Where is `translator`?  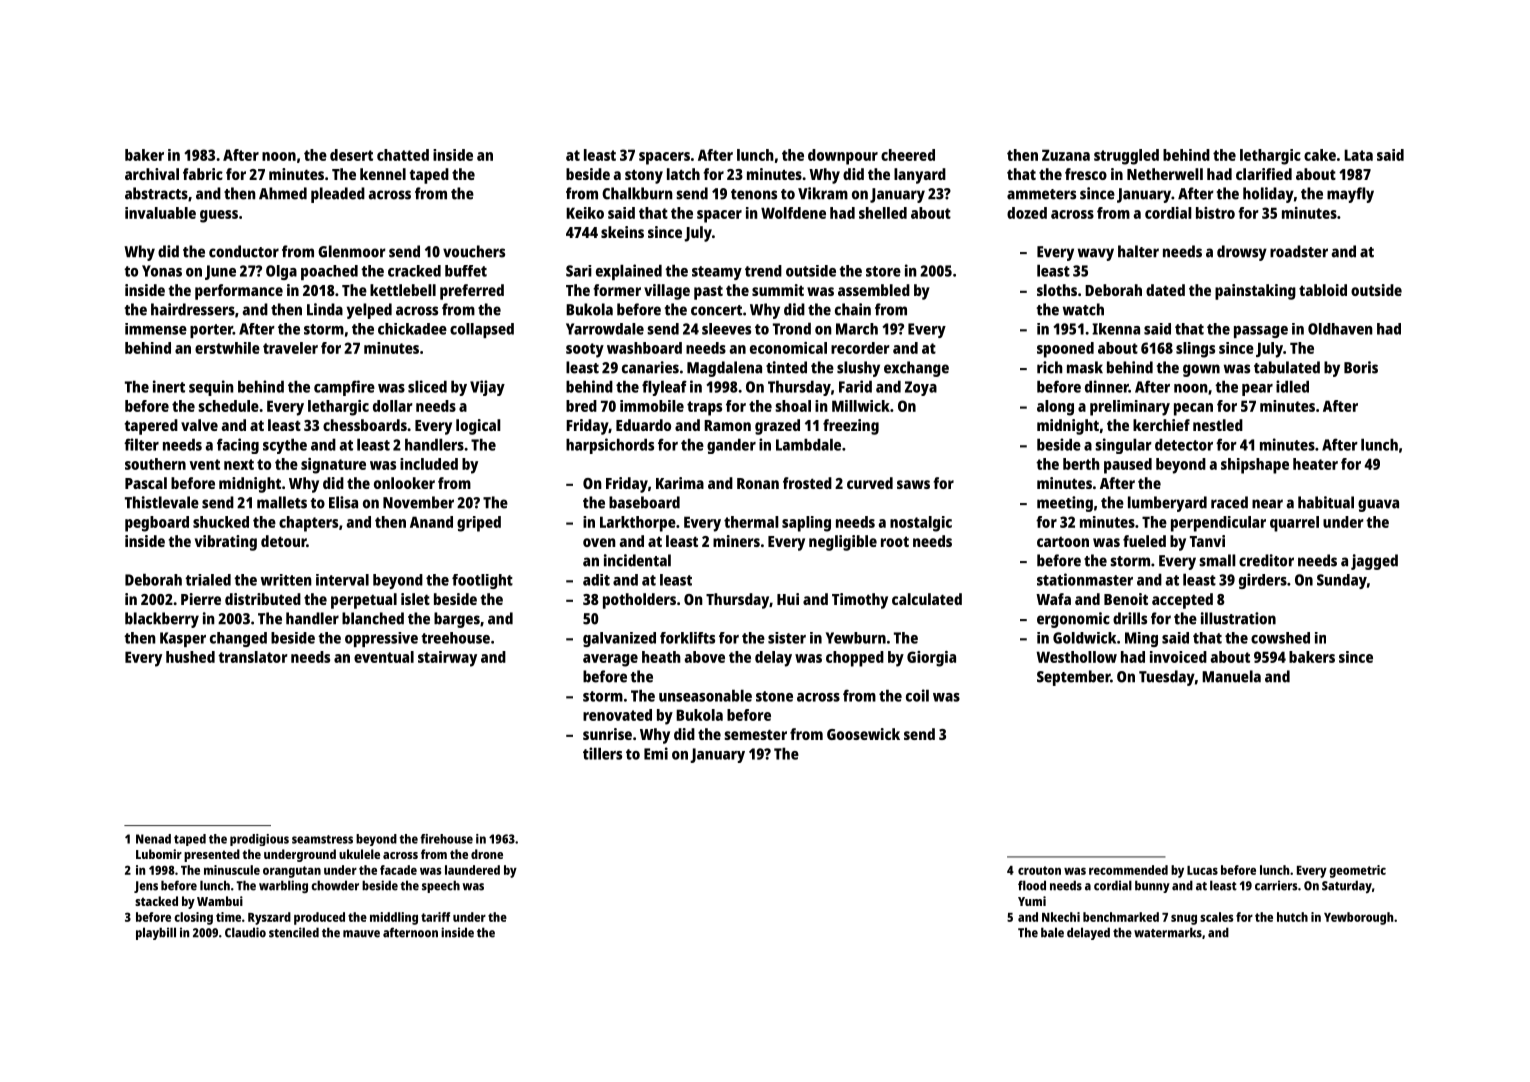 translator is located at coordinates (253, 657).
